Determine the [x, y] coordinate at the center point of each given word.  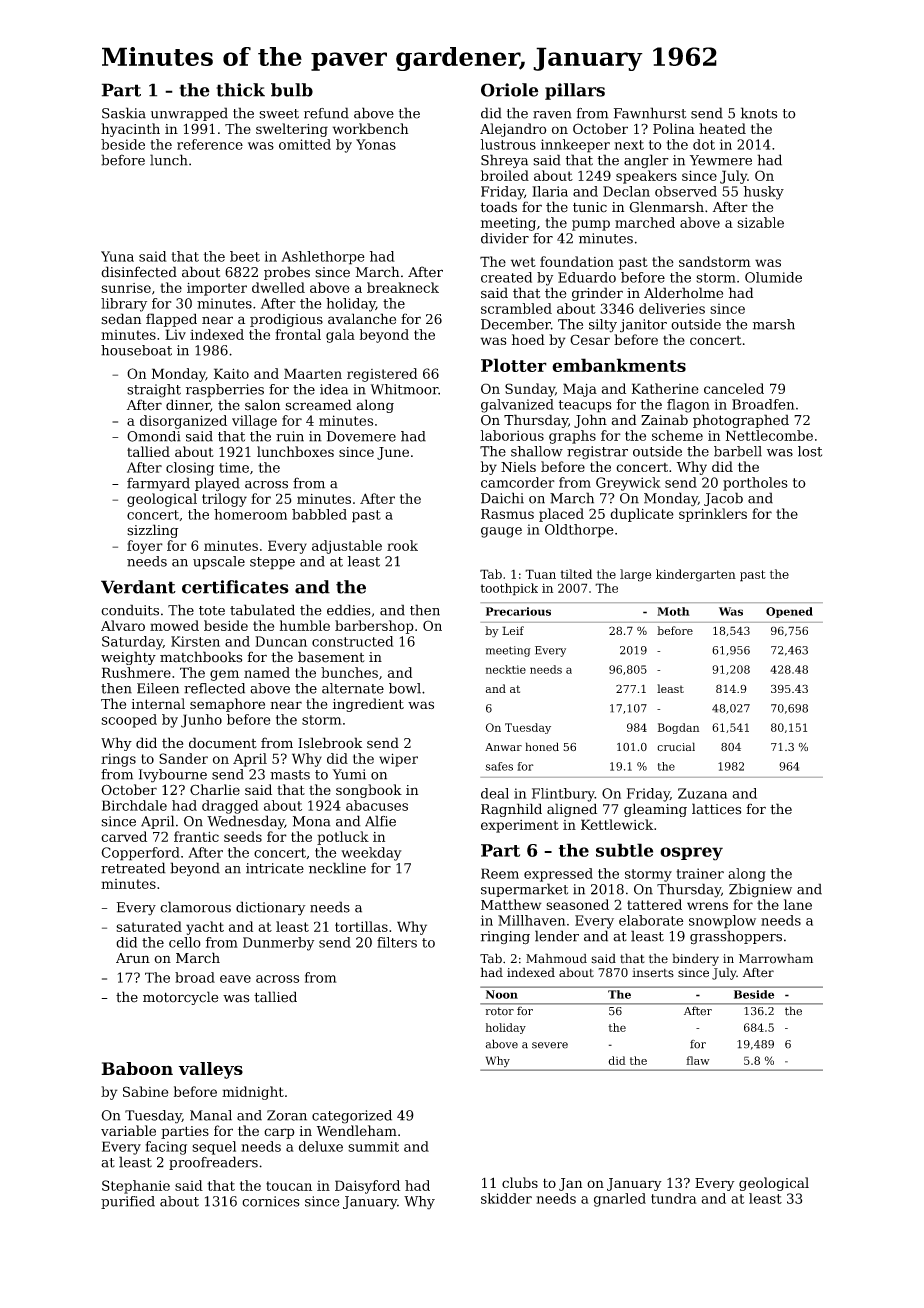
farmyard [158, 484]
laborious [512, 435]
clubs [520, 1182]
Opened [789, 612]
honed [542, 747]
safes [499, 766]
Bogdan [678, 728]
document [223, 743]
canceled [734, 388]
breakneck [403, 287]
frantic [196, 836]
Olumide [773, 277]
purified [128, 1202]
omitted [305, 144]
